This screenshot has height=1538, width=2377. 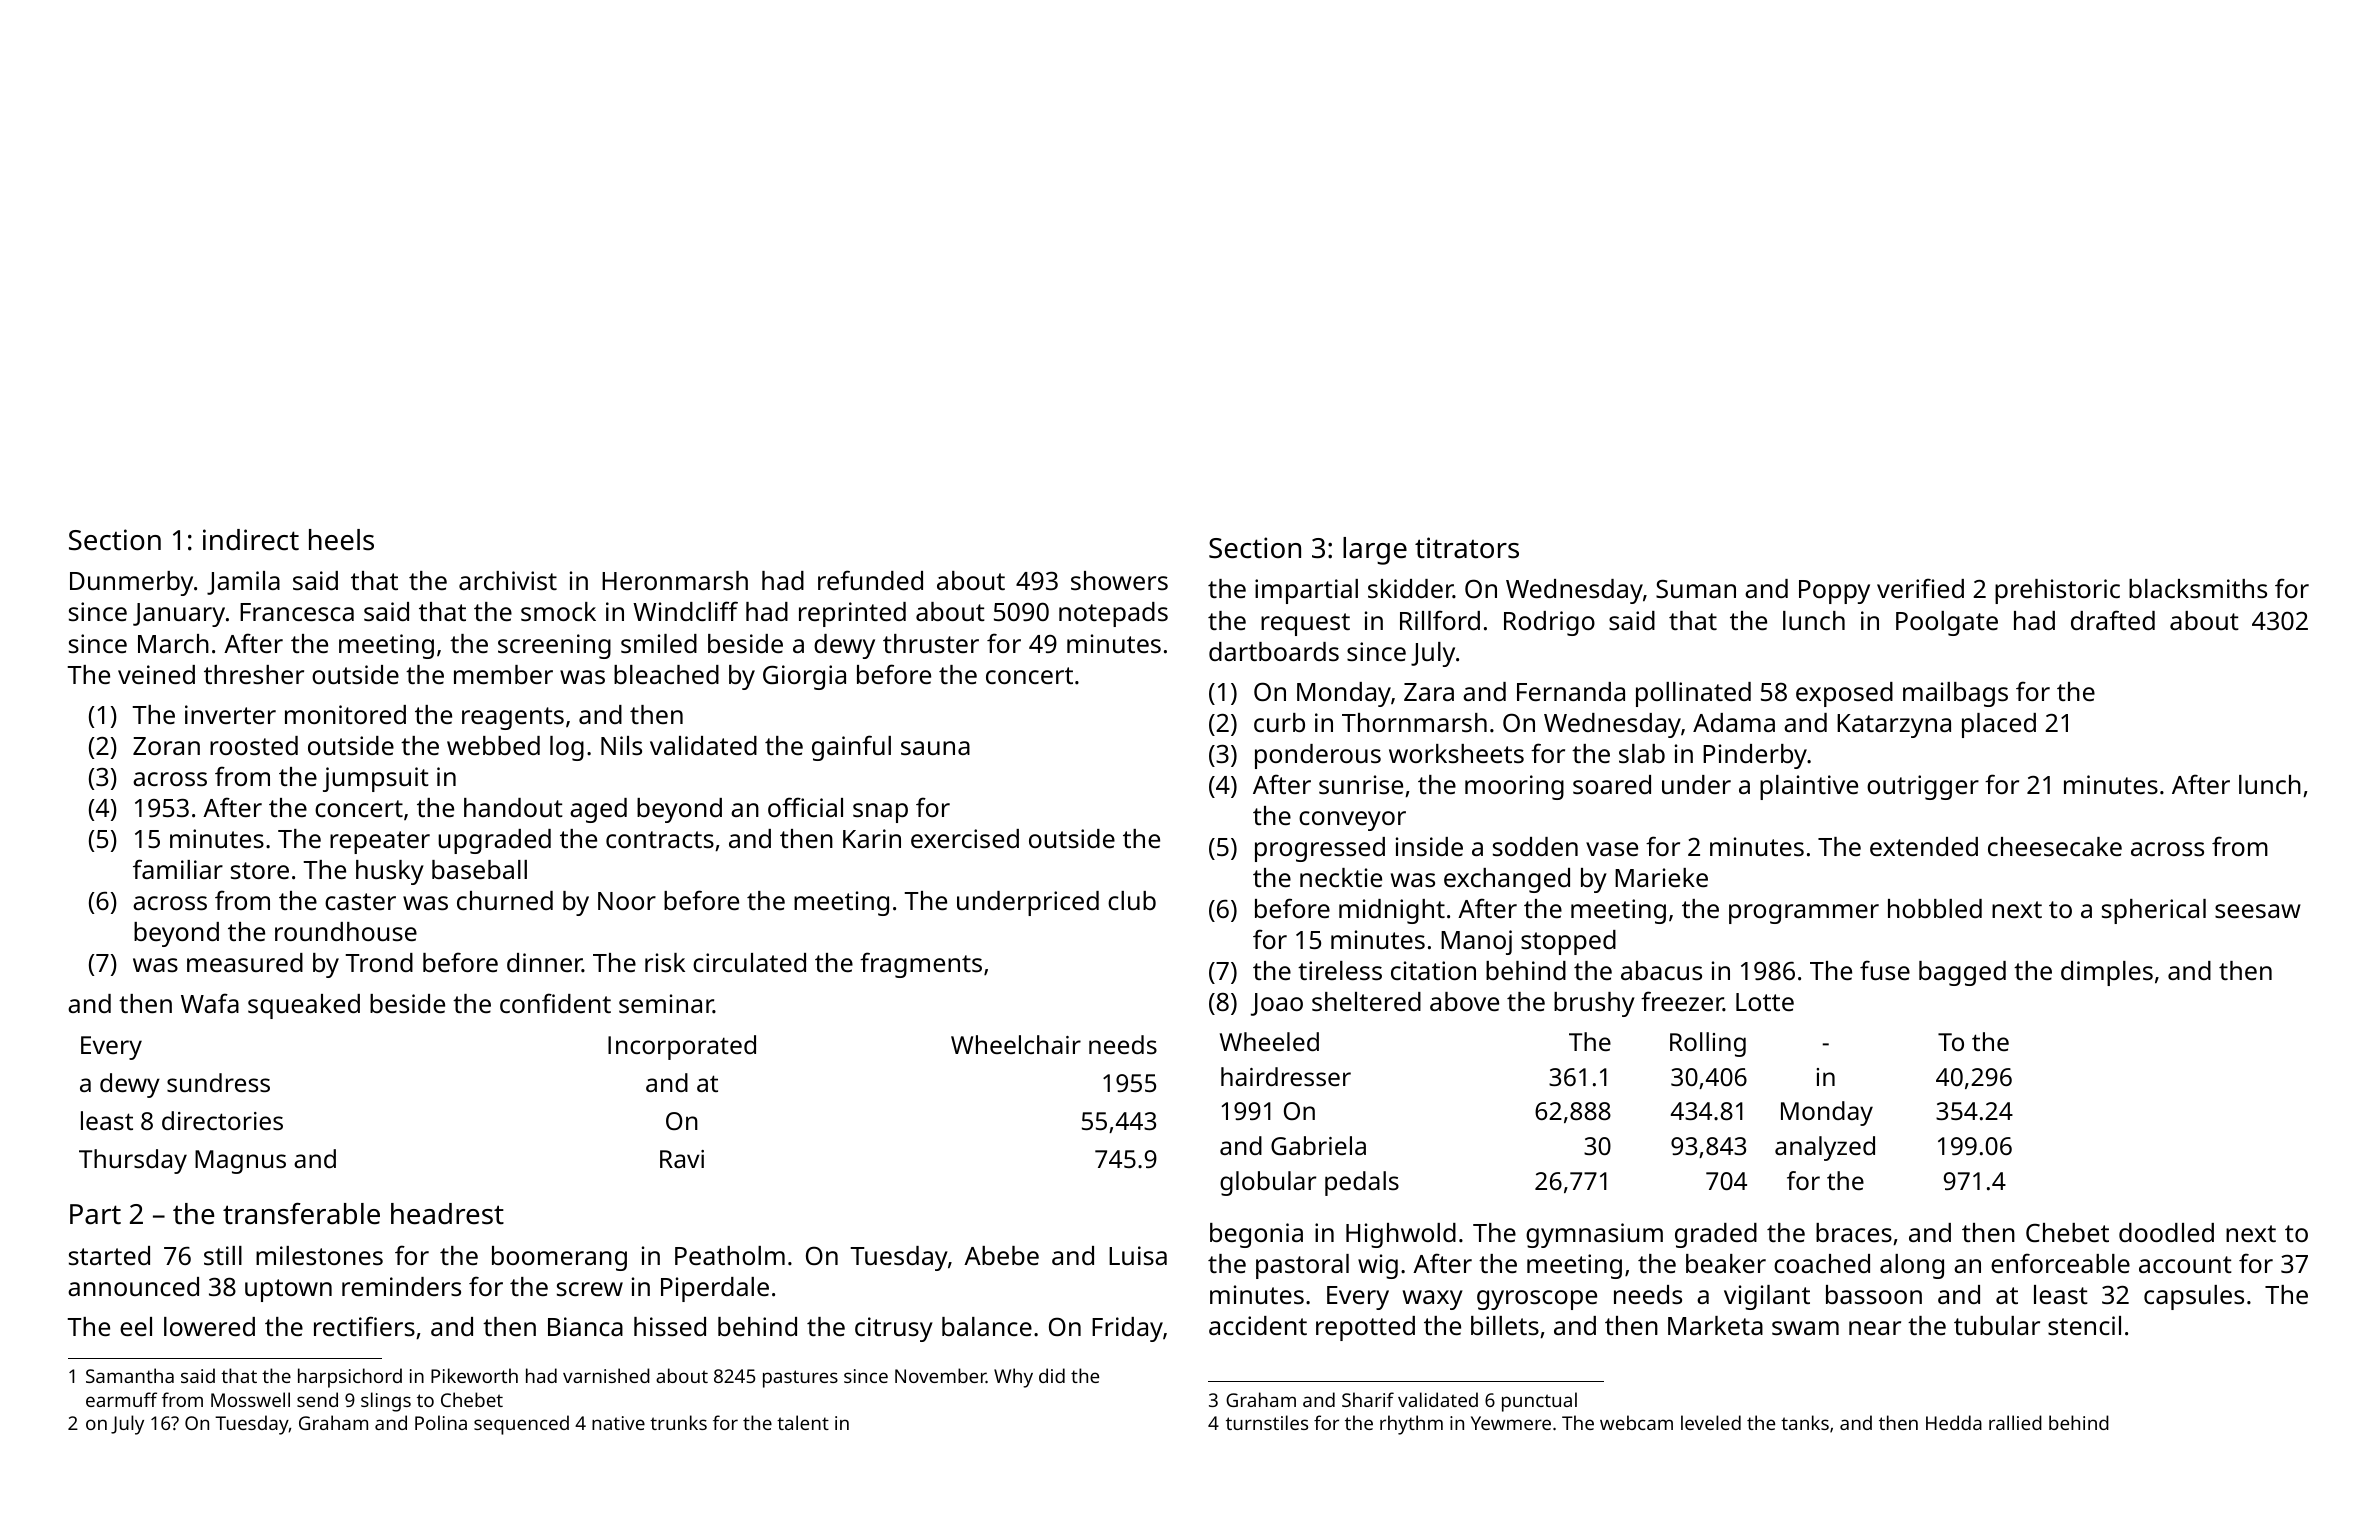 I want to click on Dunmerby, so click(x=131, y=583).
